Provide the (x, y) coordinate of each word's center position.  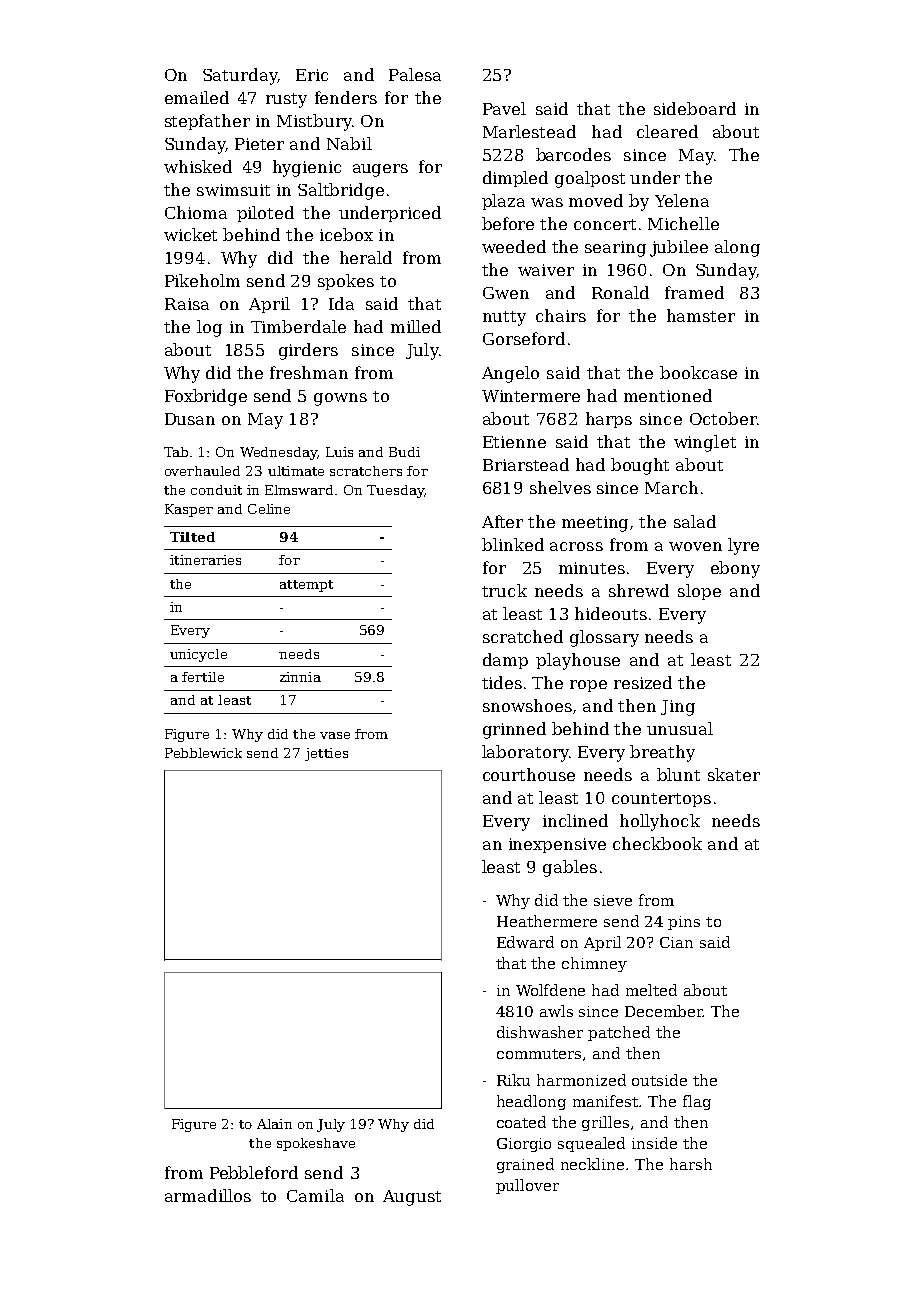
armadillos (208, 1195)
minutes (592, 568)
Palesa (415, 74)
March (671, 487)
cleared (667, 131)
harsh (691, 1164)
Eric (312, 75)
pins (684, 923)
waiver (546, 270)
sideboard (695, 108)
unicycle (198, 655)
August (412, 1198)
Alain (274, 1124)
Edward (525, 942)
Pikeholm (202, 280)
